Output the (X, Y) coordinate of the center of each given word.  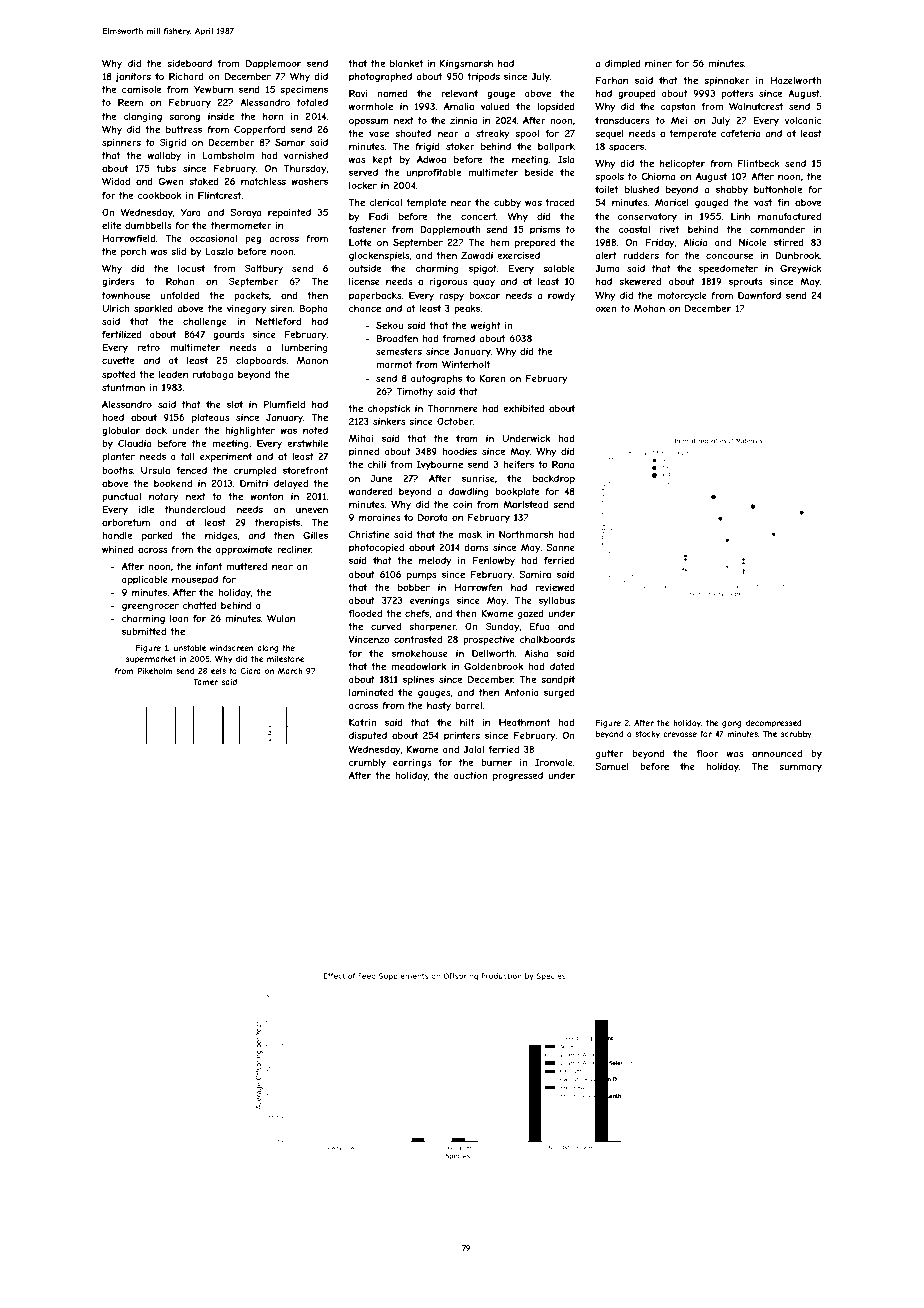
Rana (563, 464)
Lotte (360, 242)
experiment (226, 457)
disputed (368, 736)
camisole (141, 89)
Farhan (612, 80)
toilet (606, 189)
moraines (380, 517)
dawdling (469, 492)
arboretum (126, 522)
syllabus (557, 601)
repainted (289, 213)
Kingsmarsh (466, 64)
